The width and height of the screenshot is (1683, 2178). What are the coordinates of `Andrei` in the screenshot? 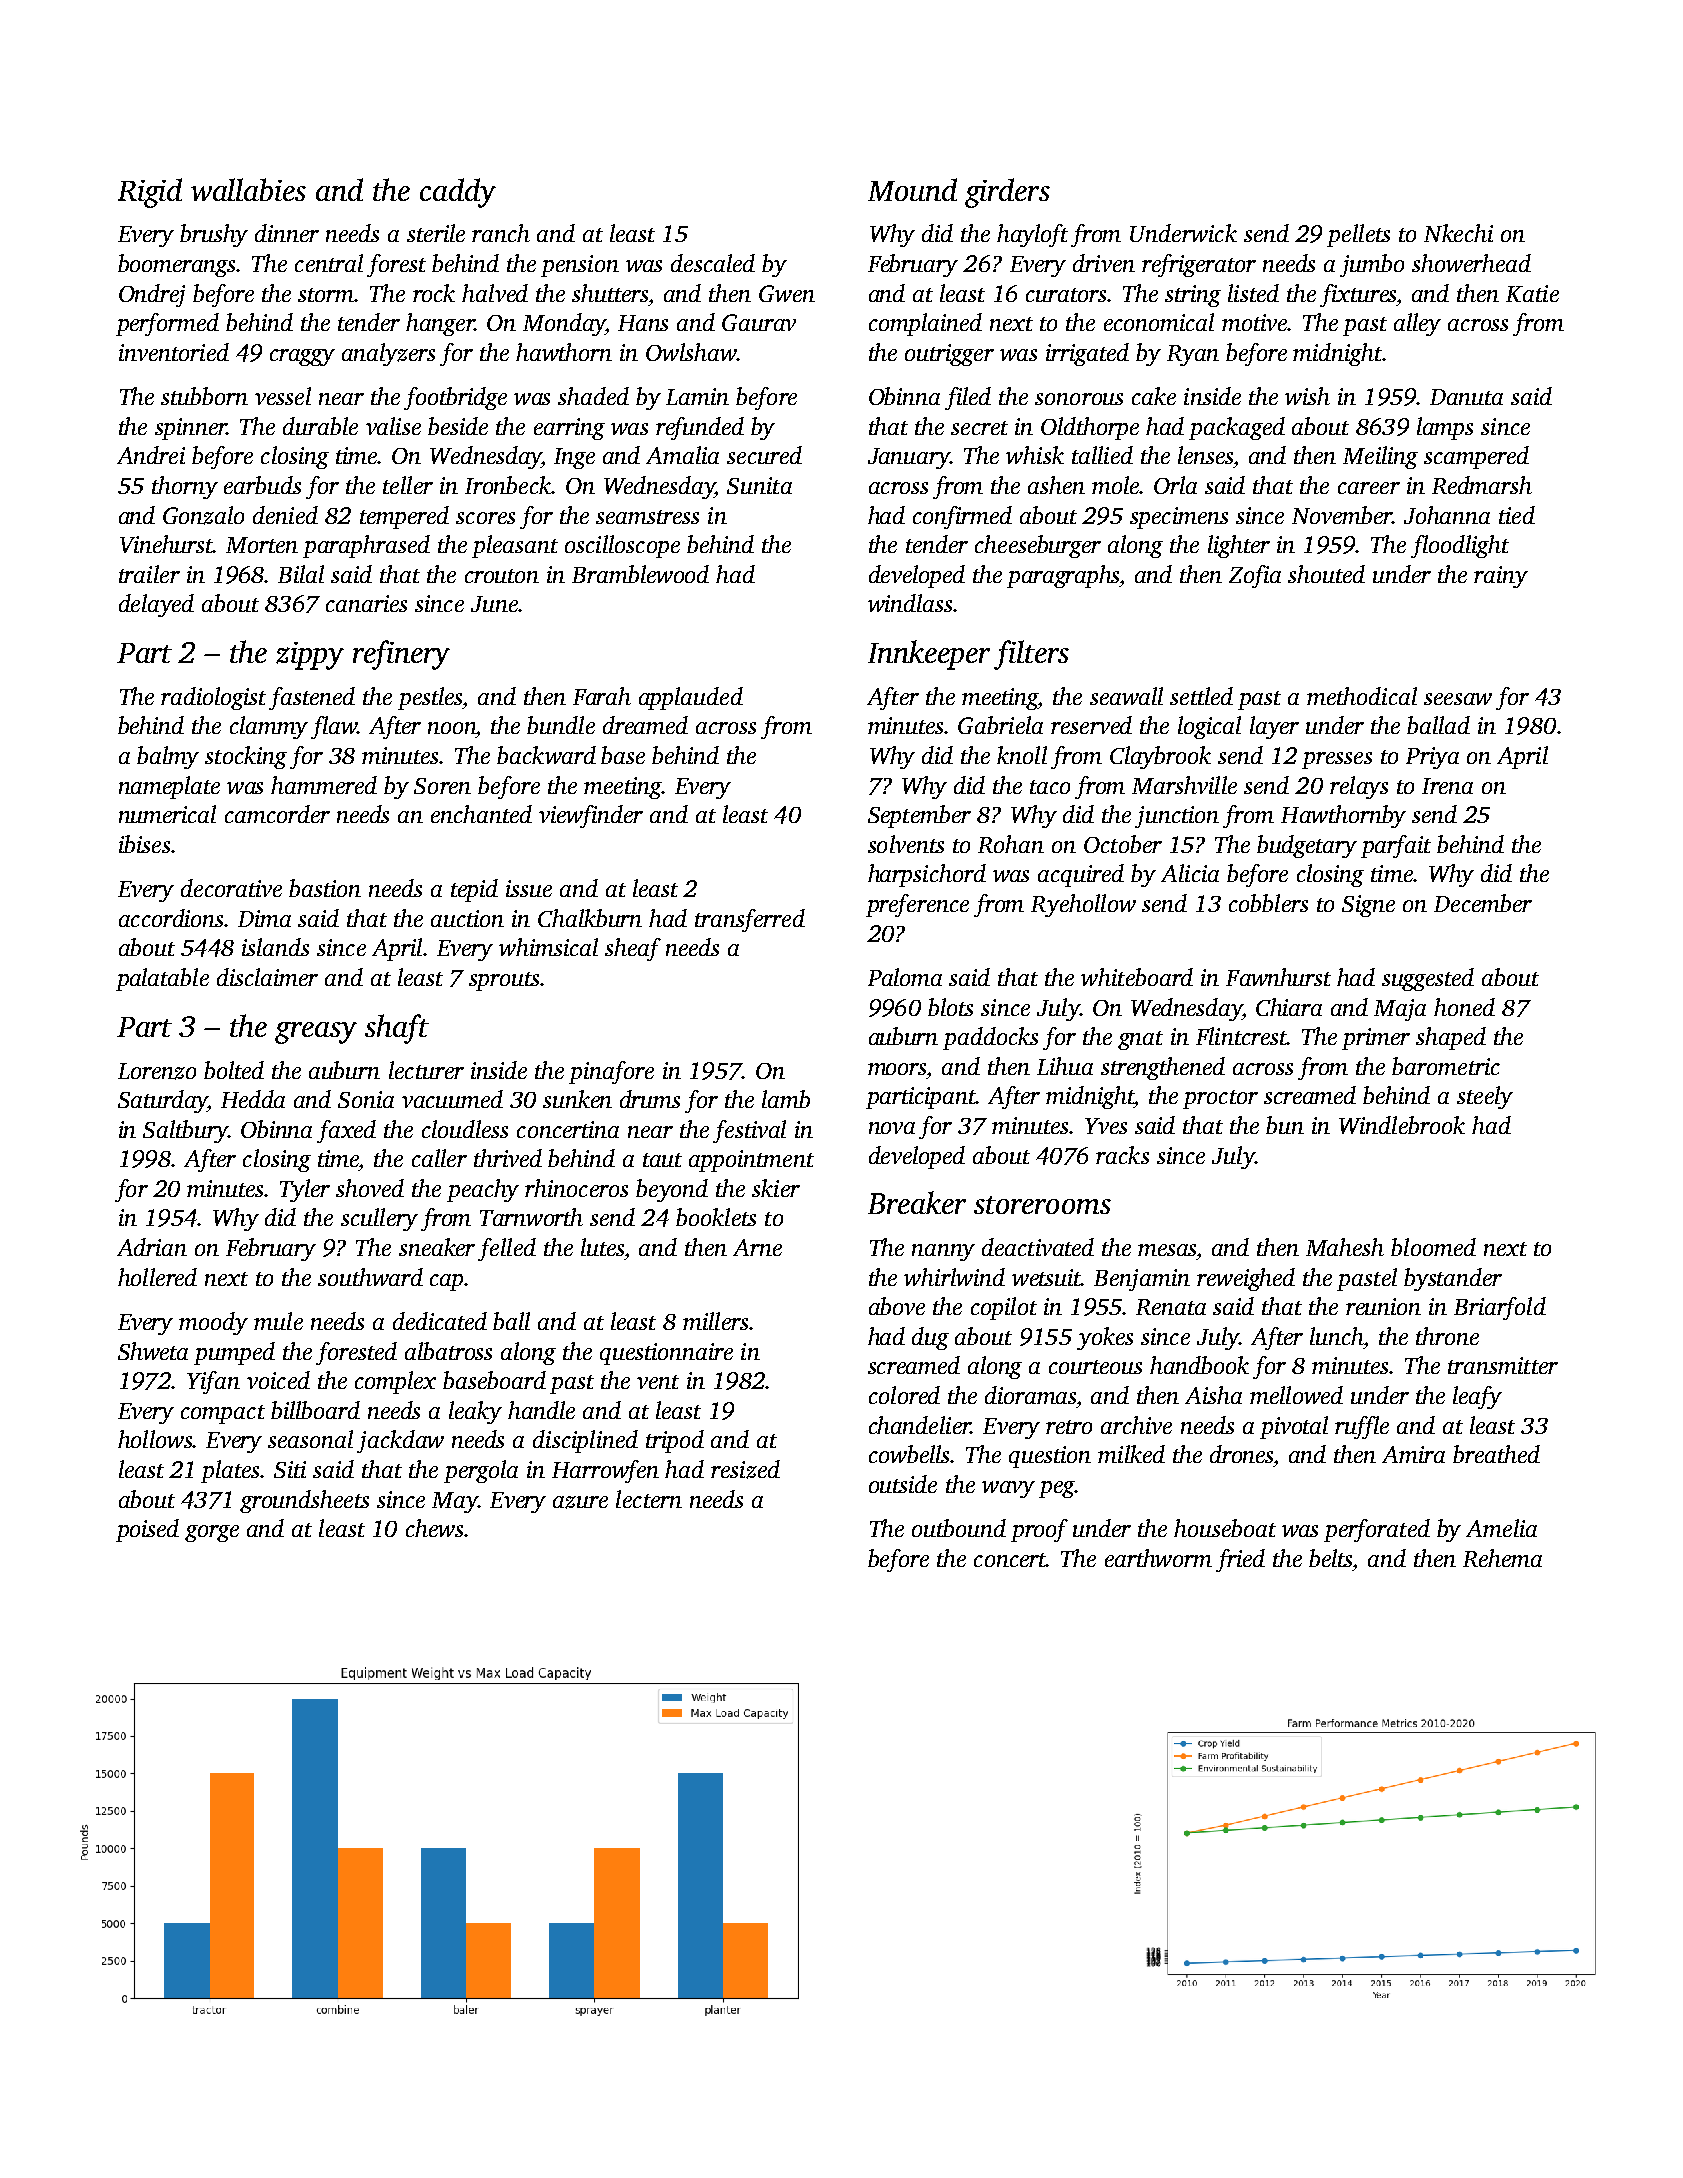 It's located at (151, 455).
